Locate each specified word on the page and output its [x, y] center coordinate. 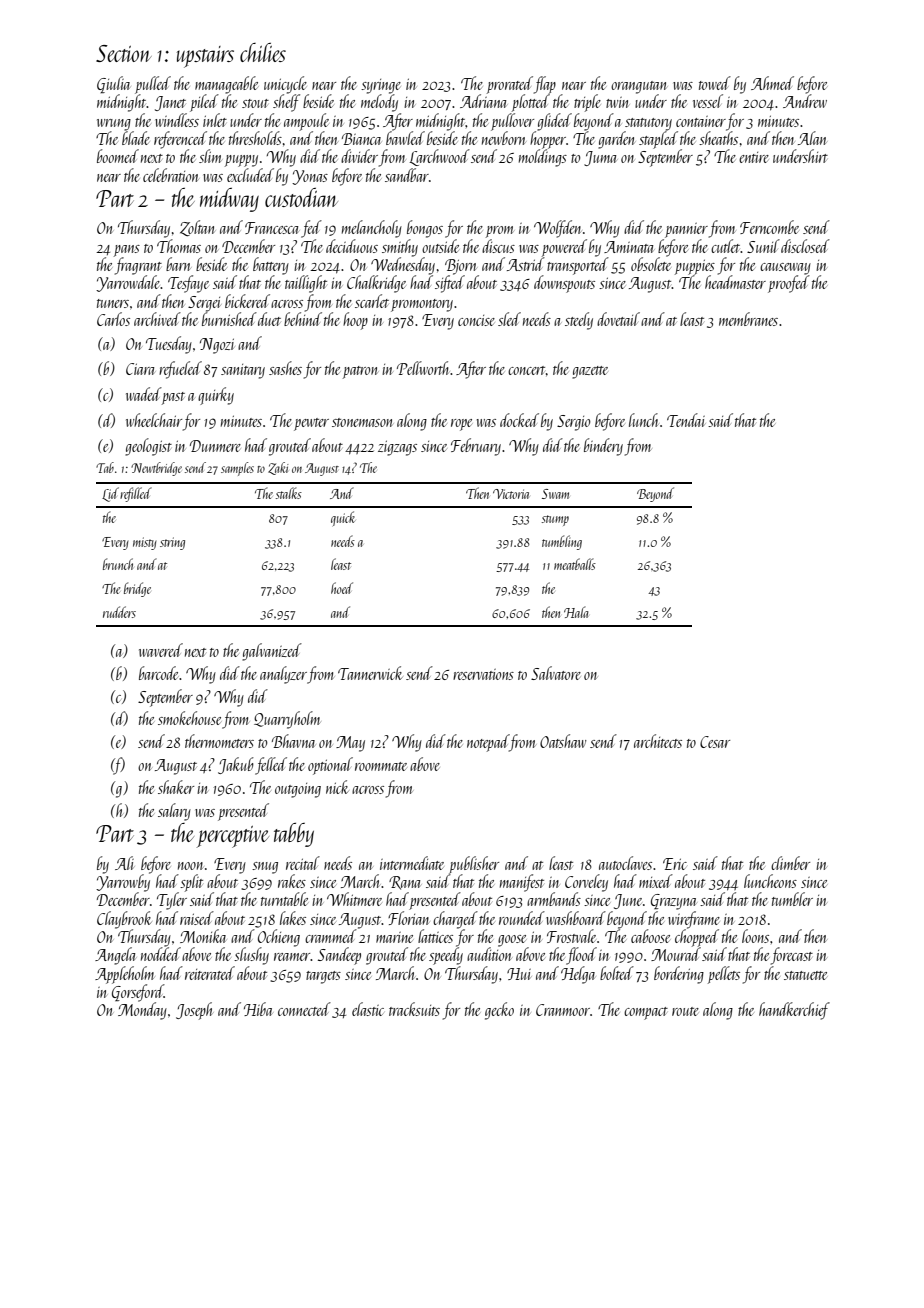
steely [579, 321]
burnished [229, 319]
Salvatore [556, 673]
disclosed [805, 246]
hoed [342, 588]
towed [715, 83]
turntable [284, 899]
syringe [381, 86]
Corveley [586, 883]
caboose [650, 936]
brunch [118, 564]
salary [174, 812]
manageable [226, 85]
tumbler [792, 899]
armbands [554, 899]
